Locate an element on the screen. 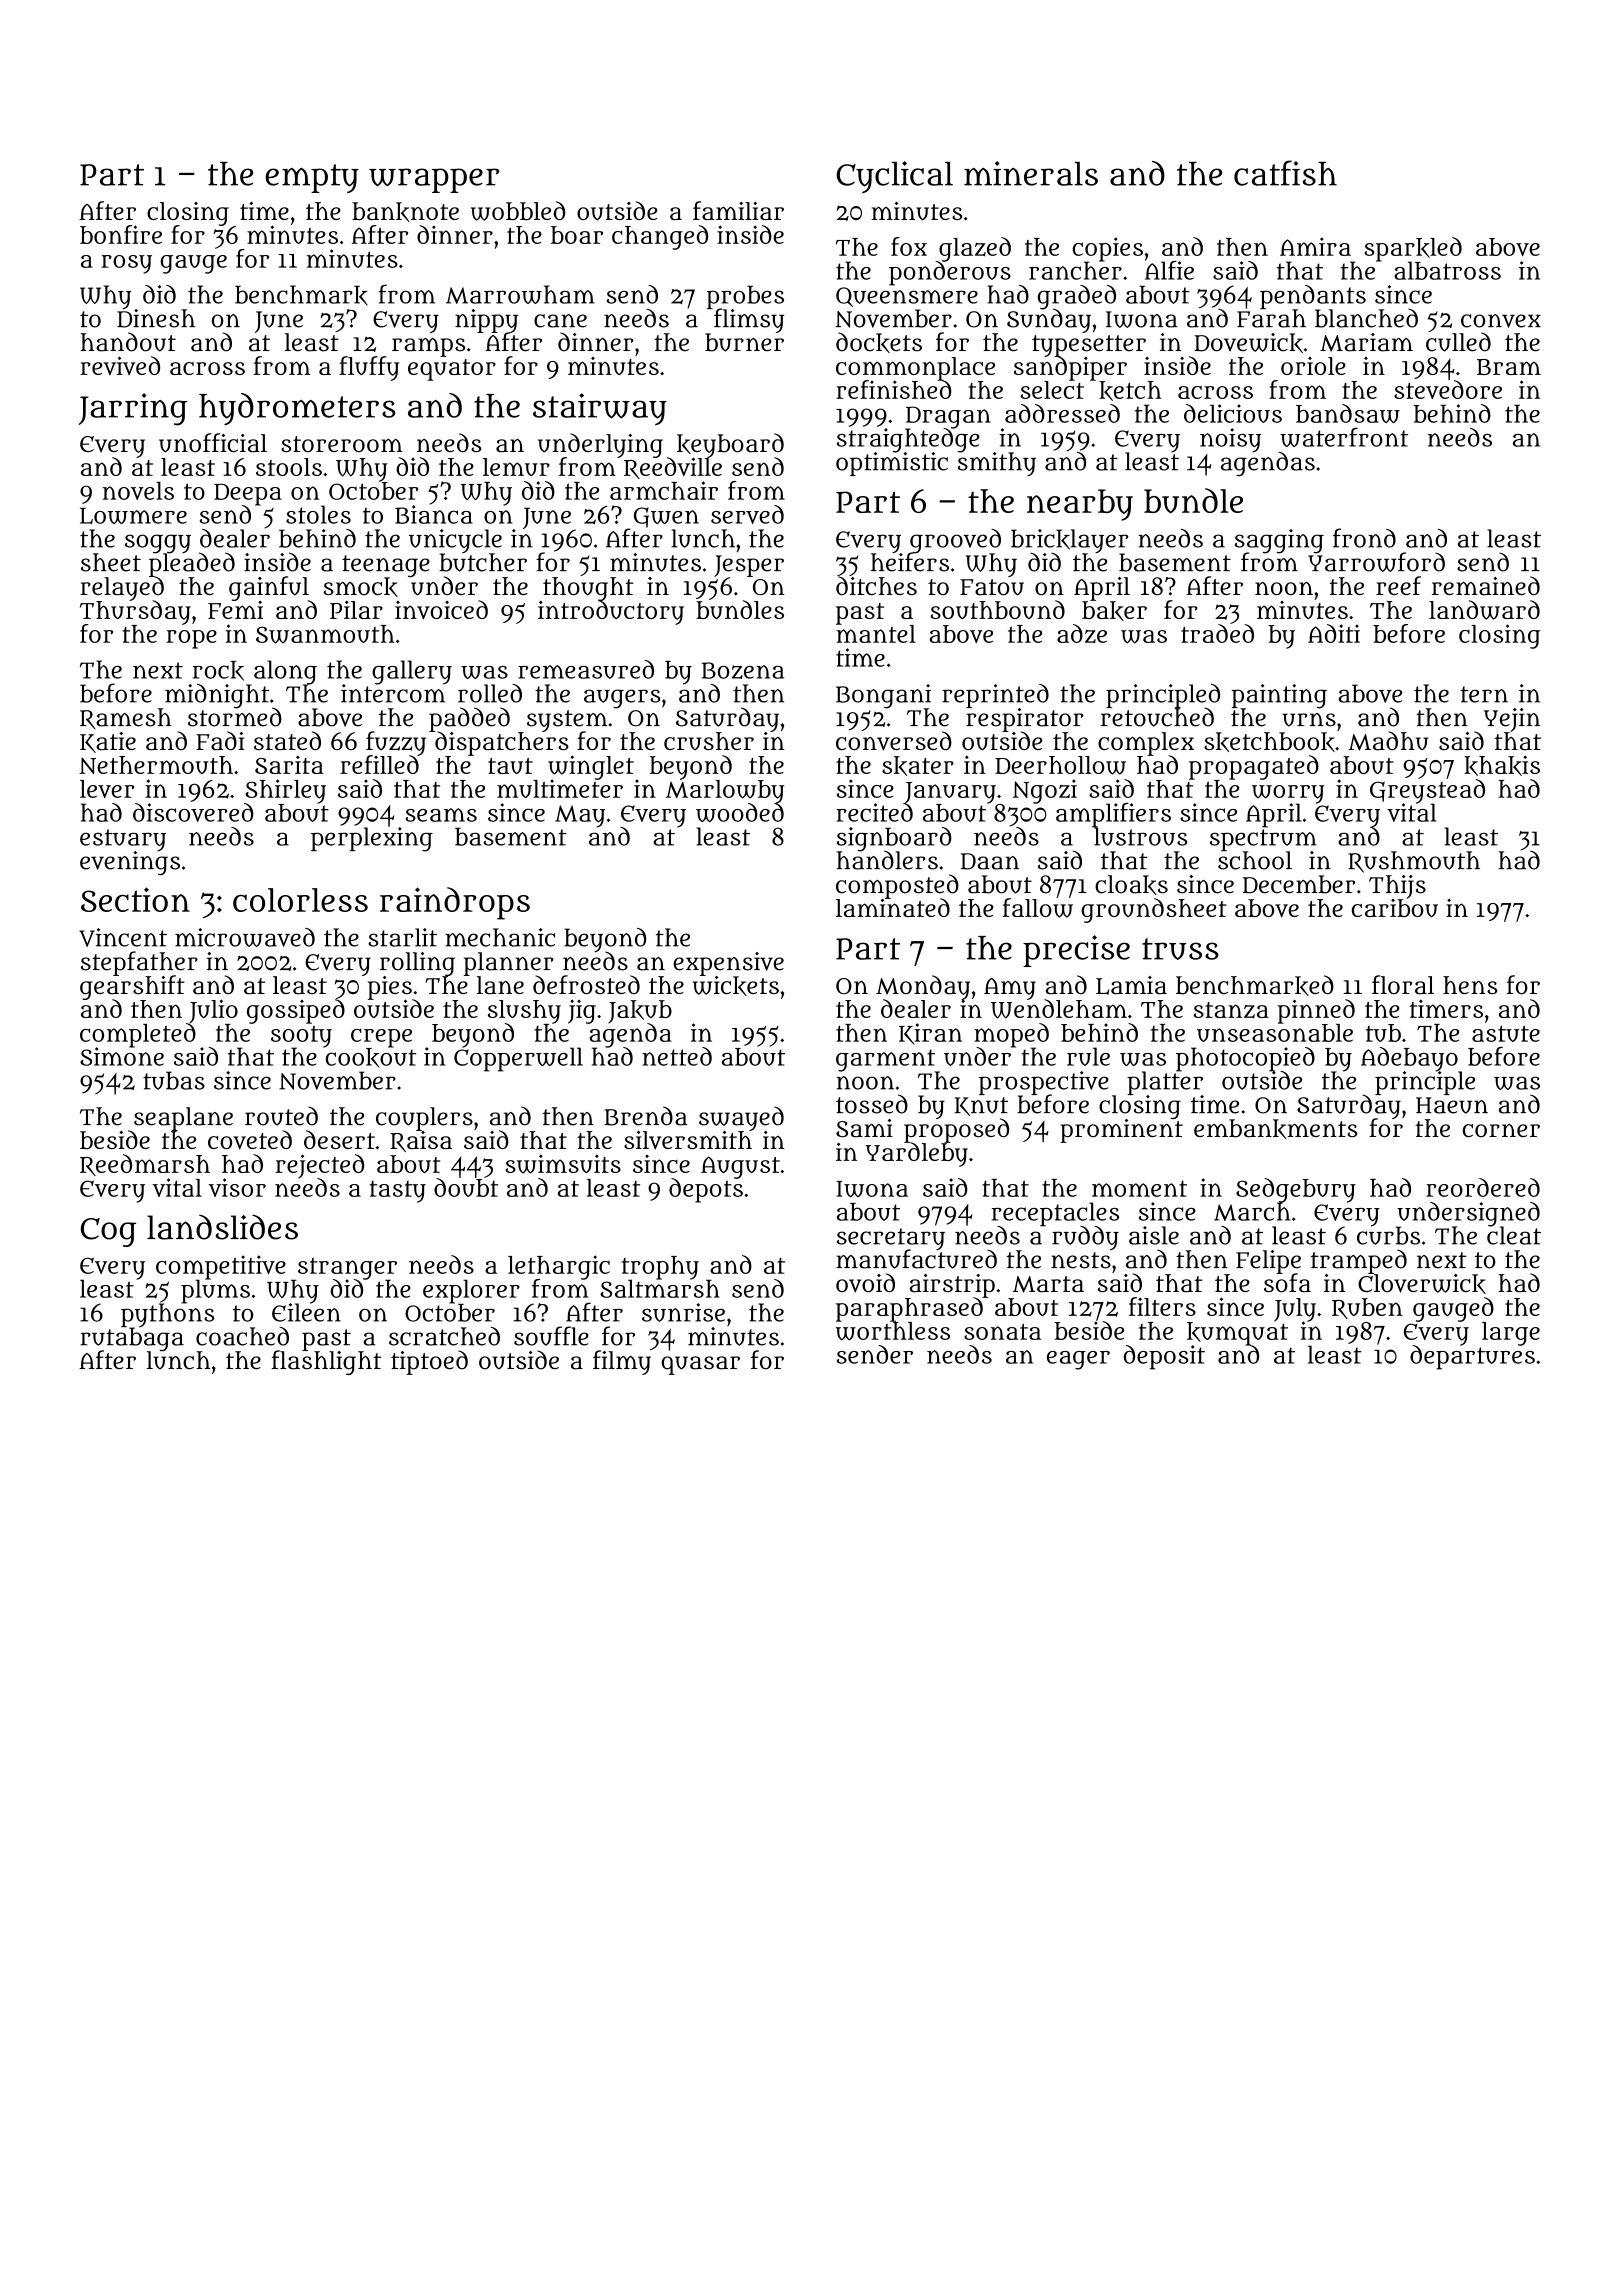 Image resolution: width=1620 pixels, height=2292 pixels. Fadi is located at coordinates (220, 741).
